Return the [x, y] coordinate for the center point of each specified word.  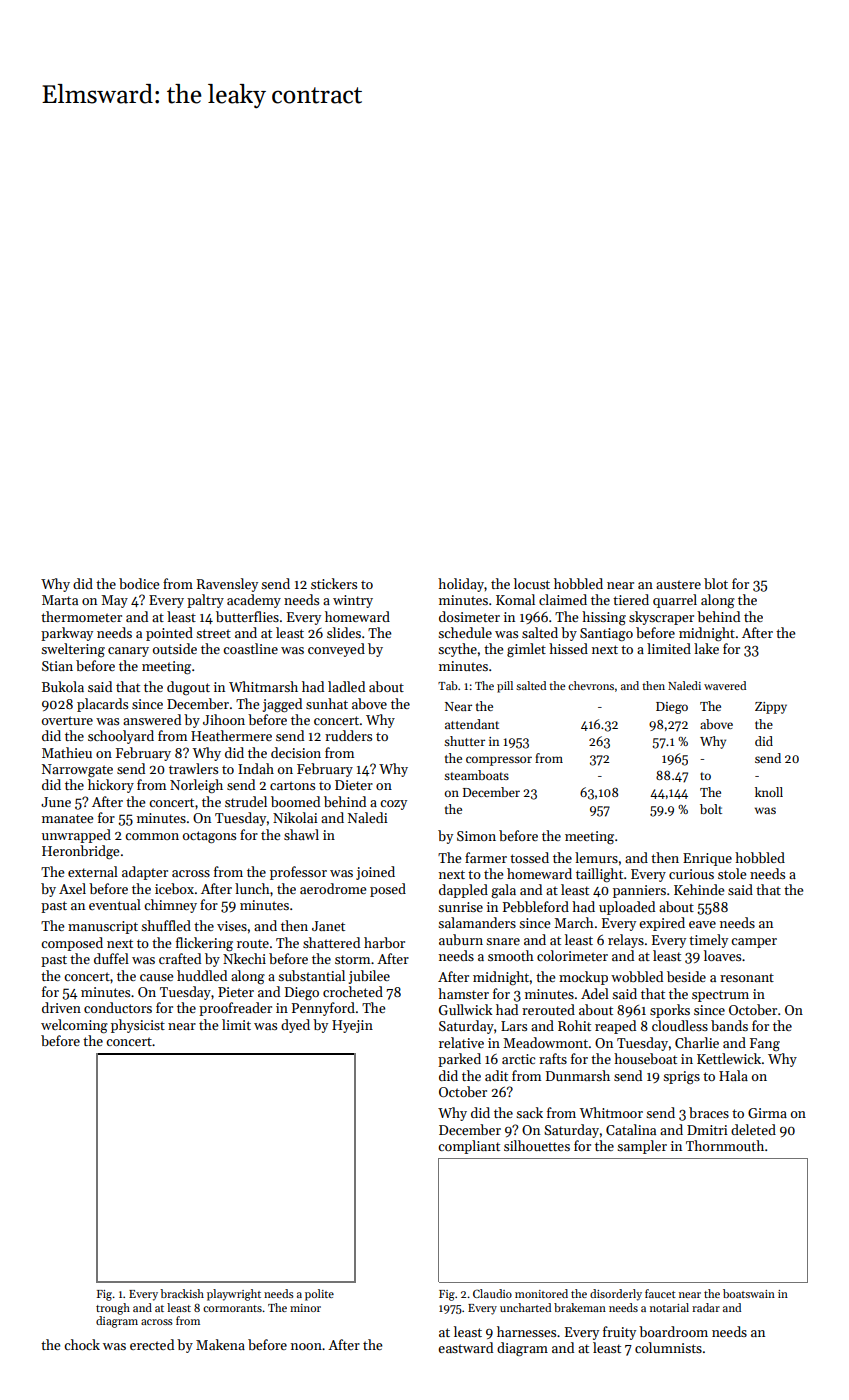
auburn [461, 939]
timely [708, 941]
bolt [711, 809]
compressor [499, 761]
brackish [182, 1293]
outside [175, 648]
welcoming [74, 1026]
